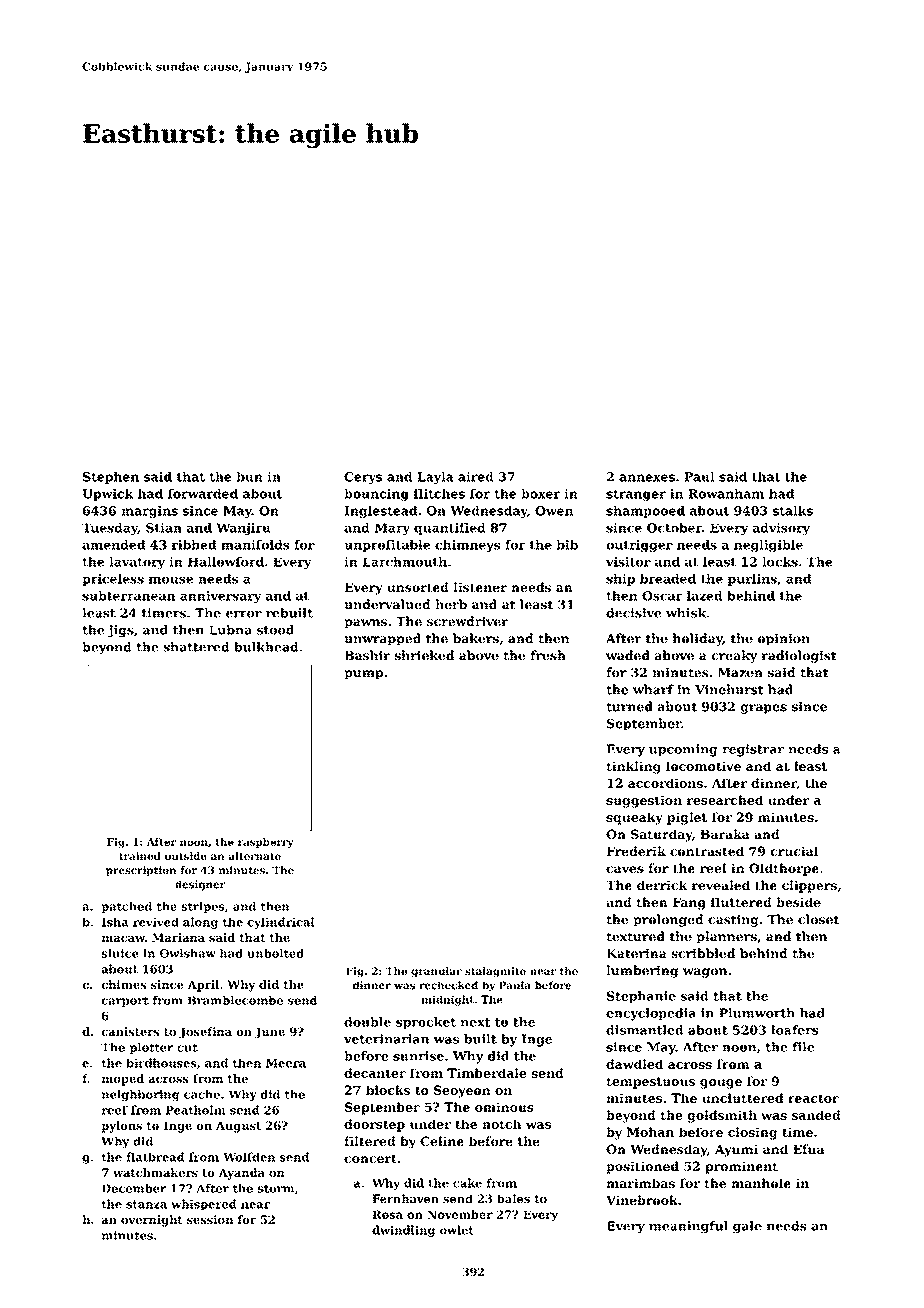  I want to click on Mohan, so click(650, 1132).
